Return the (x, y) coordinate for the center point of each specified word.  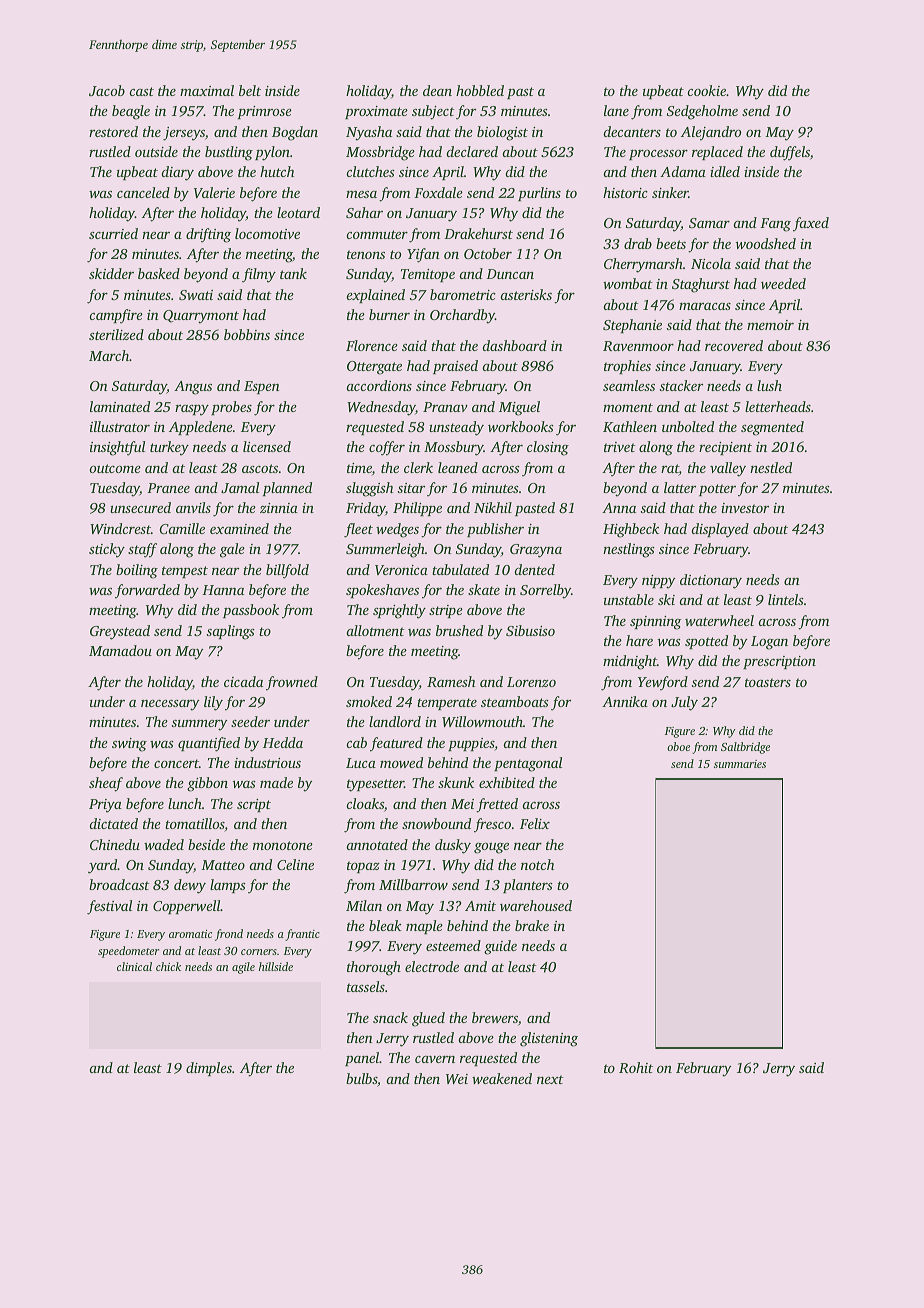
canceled (143, 192)
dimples (209, 1069)
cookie (707, 90)
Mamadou (120, 650)
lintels (786, 599)
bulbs (361, 1078)
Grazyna (536, 551)
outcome (115, 468)
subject (433, 112)
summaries (740, 764)
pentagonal (528, 764)
